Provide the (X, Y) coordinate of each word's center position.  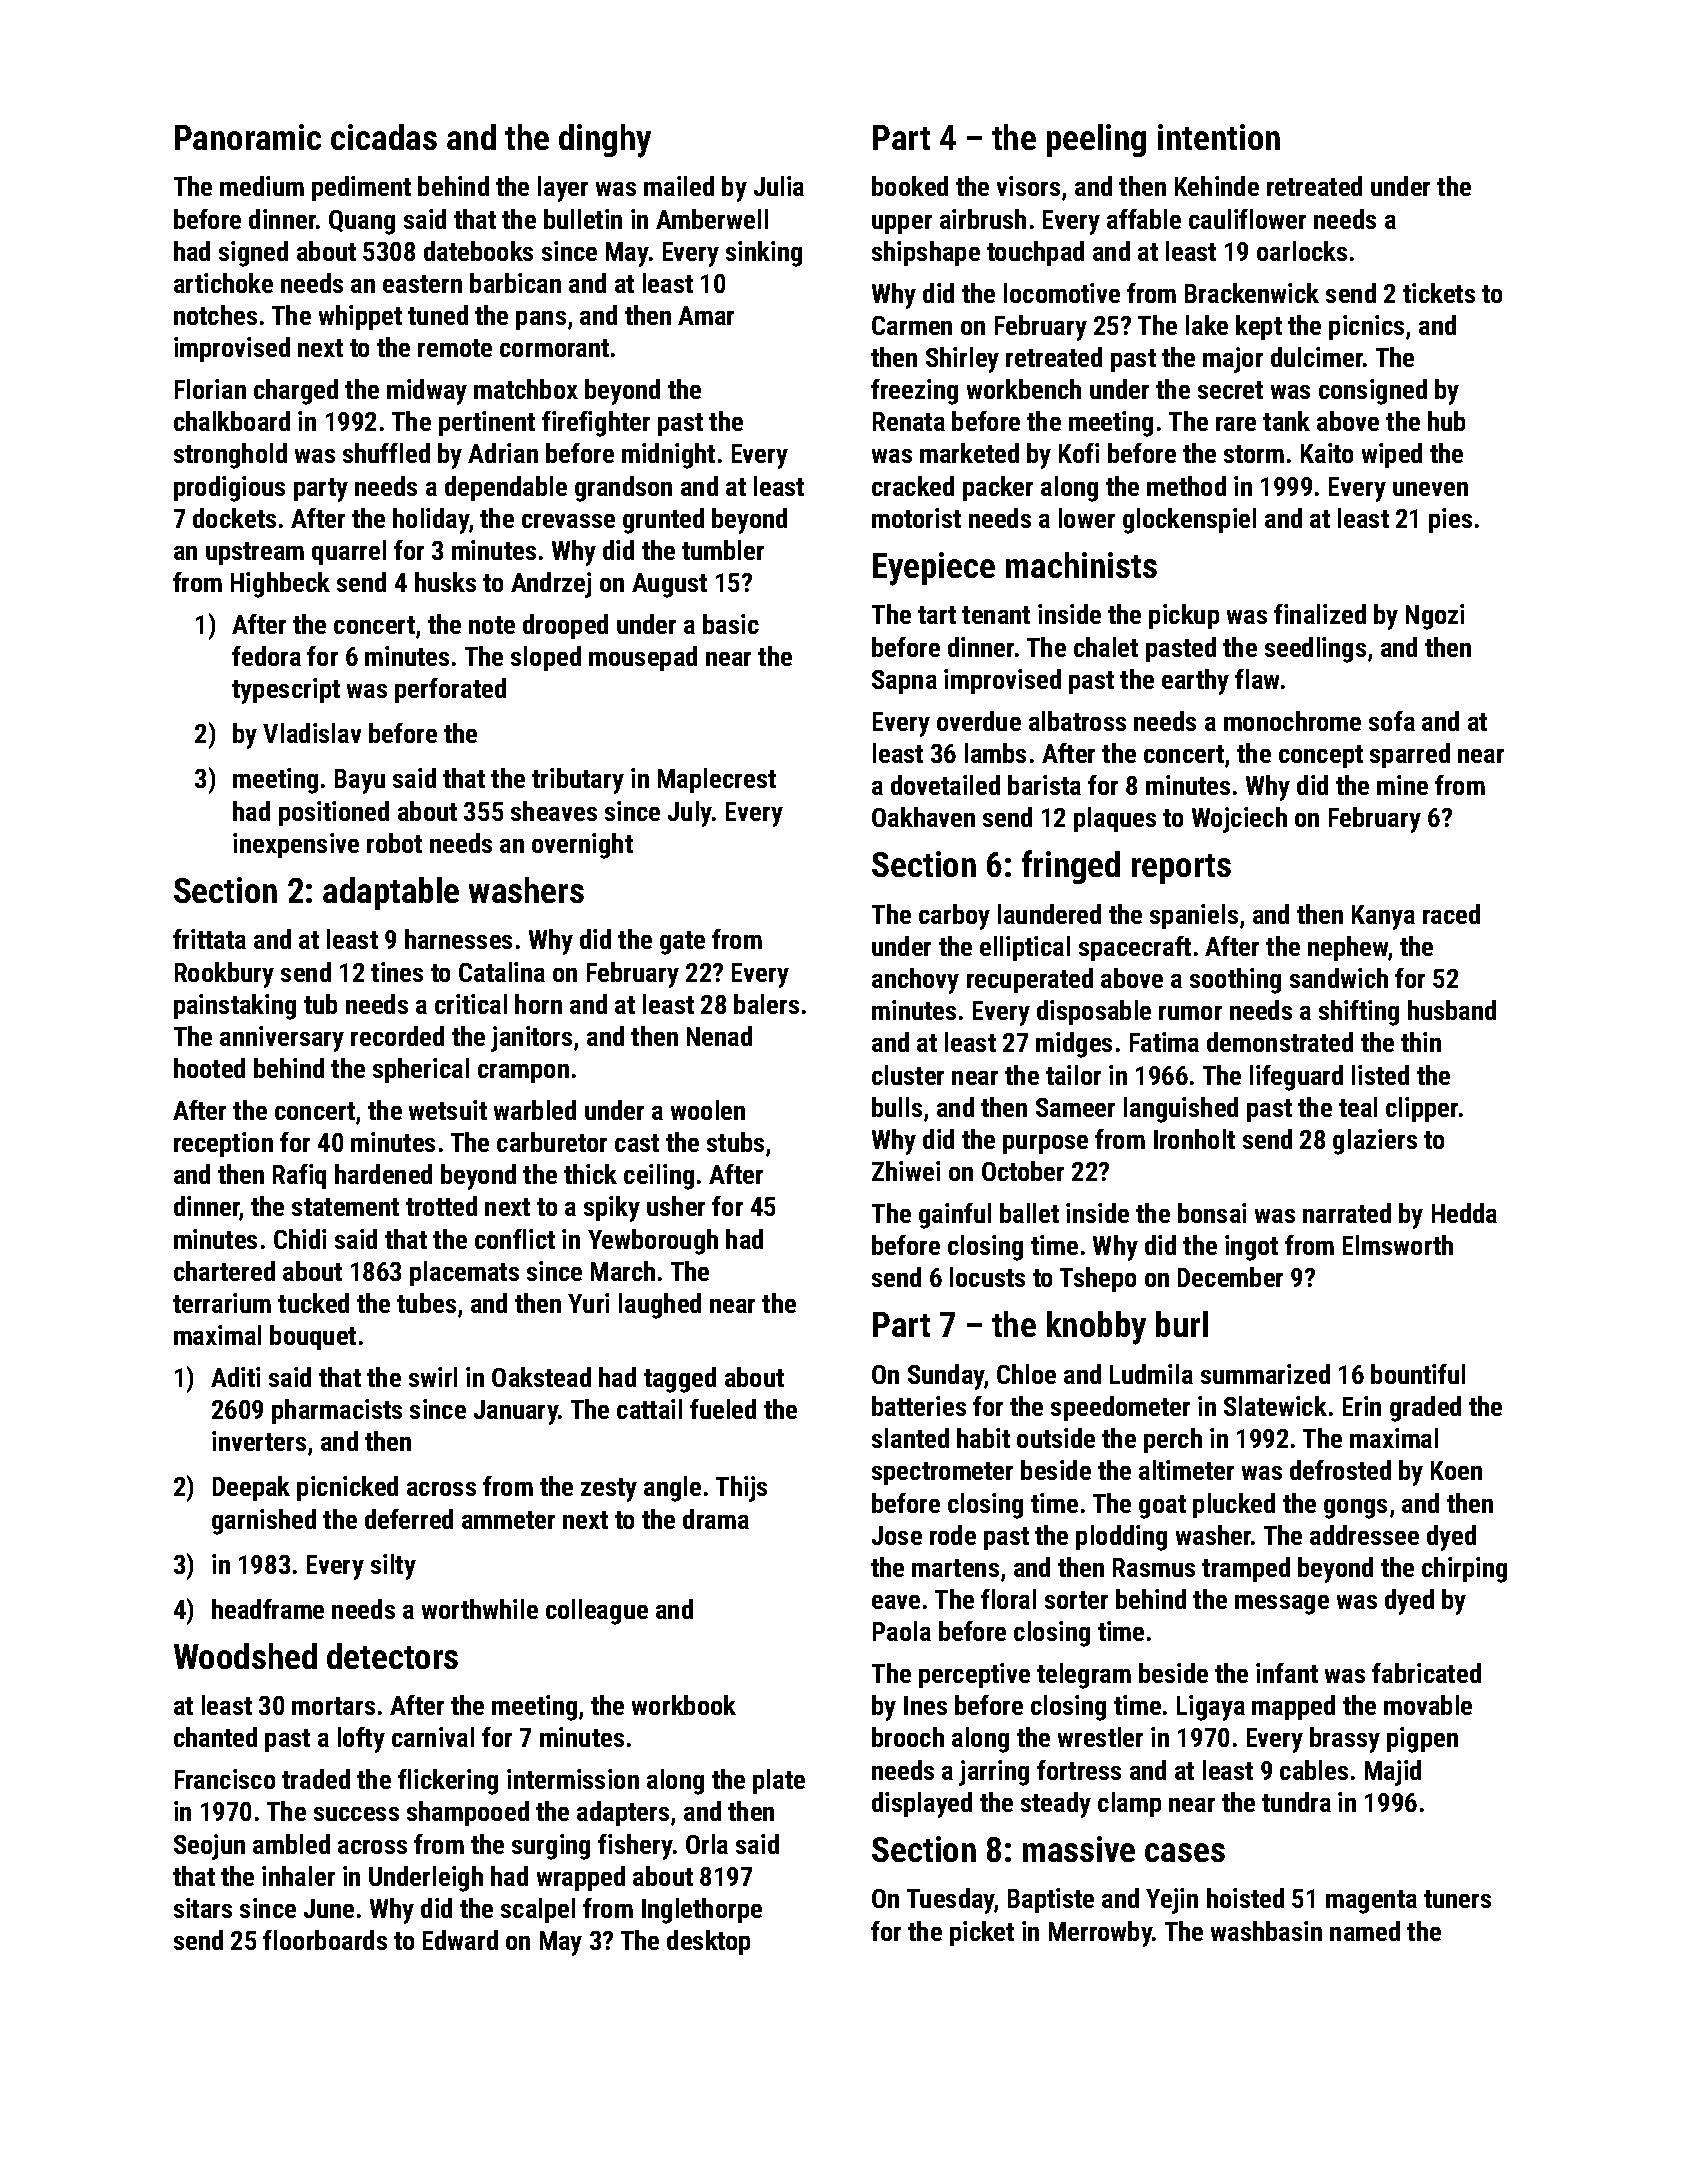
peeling (1096, 140)
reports (1181, 869)
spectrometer (942, 1473)
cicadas (384, 137)
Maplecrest (717, 780)
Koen (1456, 1470)
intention (1219, 137)
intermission (573, 1779)
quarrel (349, 552)
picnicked (347, 1488)
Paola (902, 1631)
